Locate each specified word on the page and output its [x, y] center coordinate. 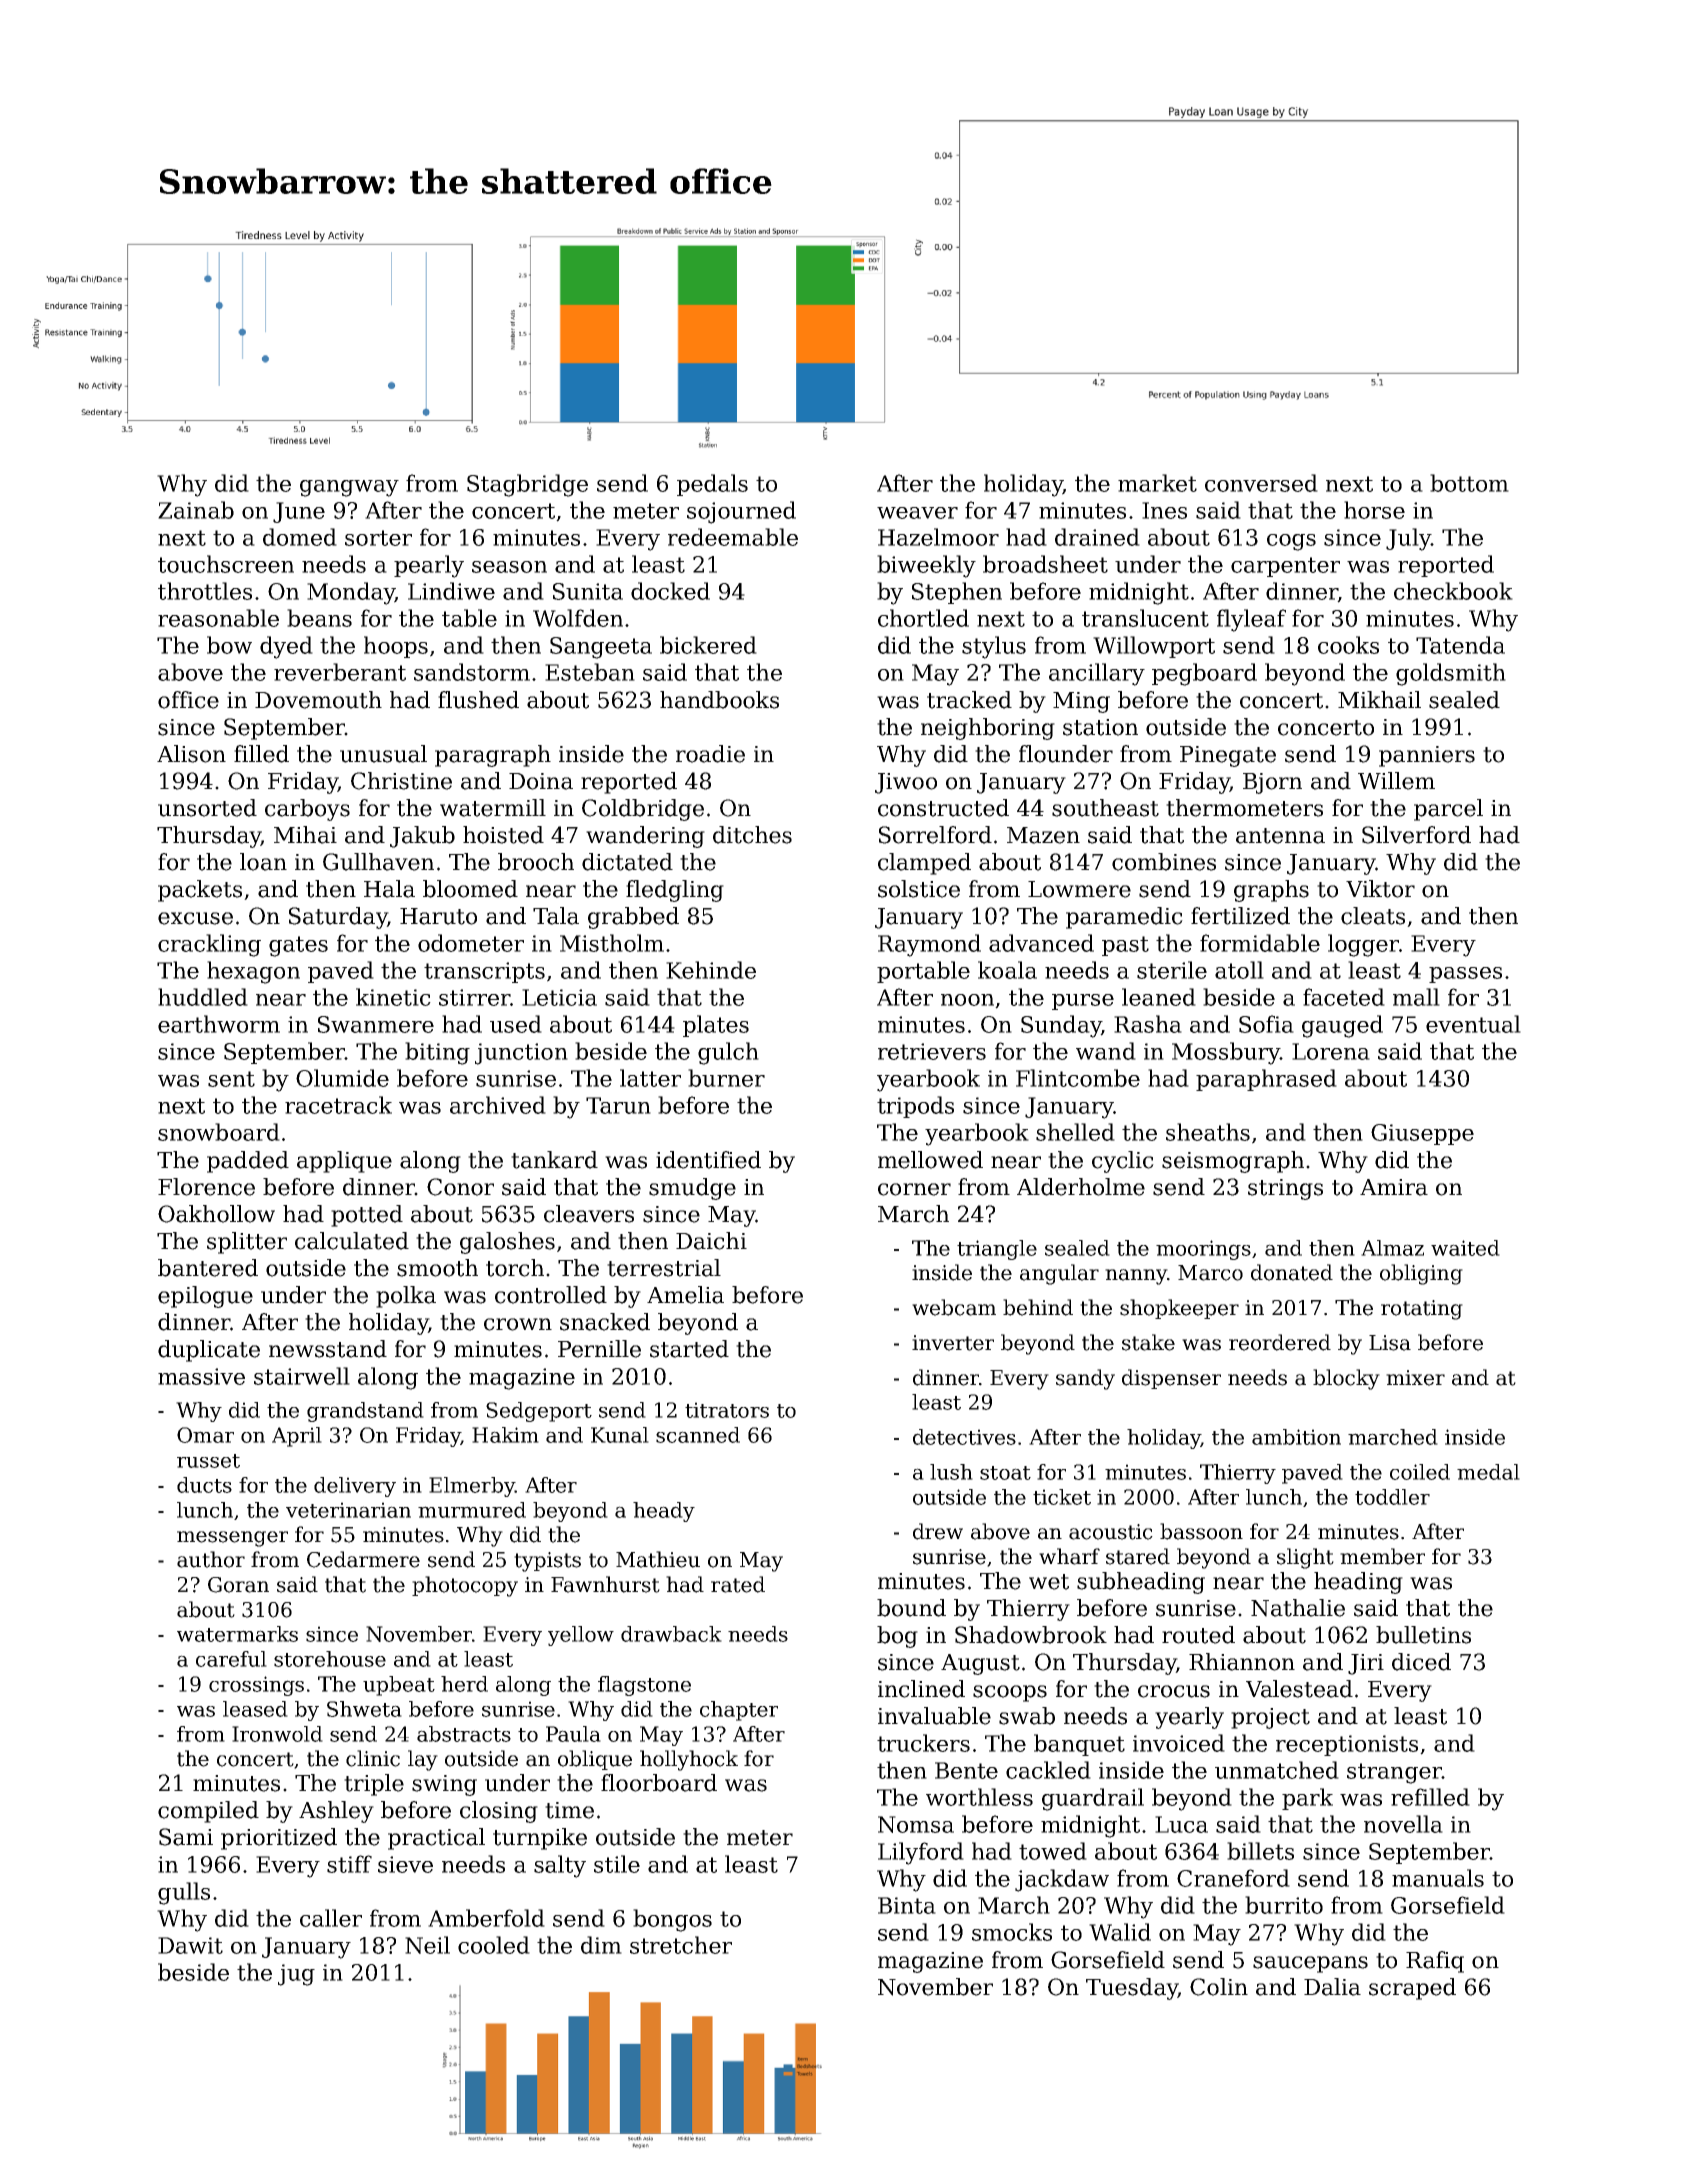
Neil [427, 1945]
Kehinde [711, 970]
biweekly [926, 566]
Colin [1219, 1987]
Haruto [438, 916]
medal [1488, 1472]
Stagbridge [527, 485]
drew [938, 1531]
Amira [1394, 1187]
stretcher [681, 1945]
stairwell [302, 1376]
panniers [1427, 756]
